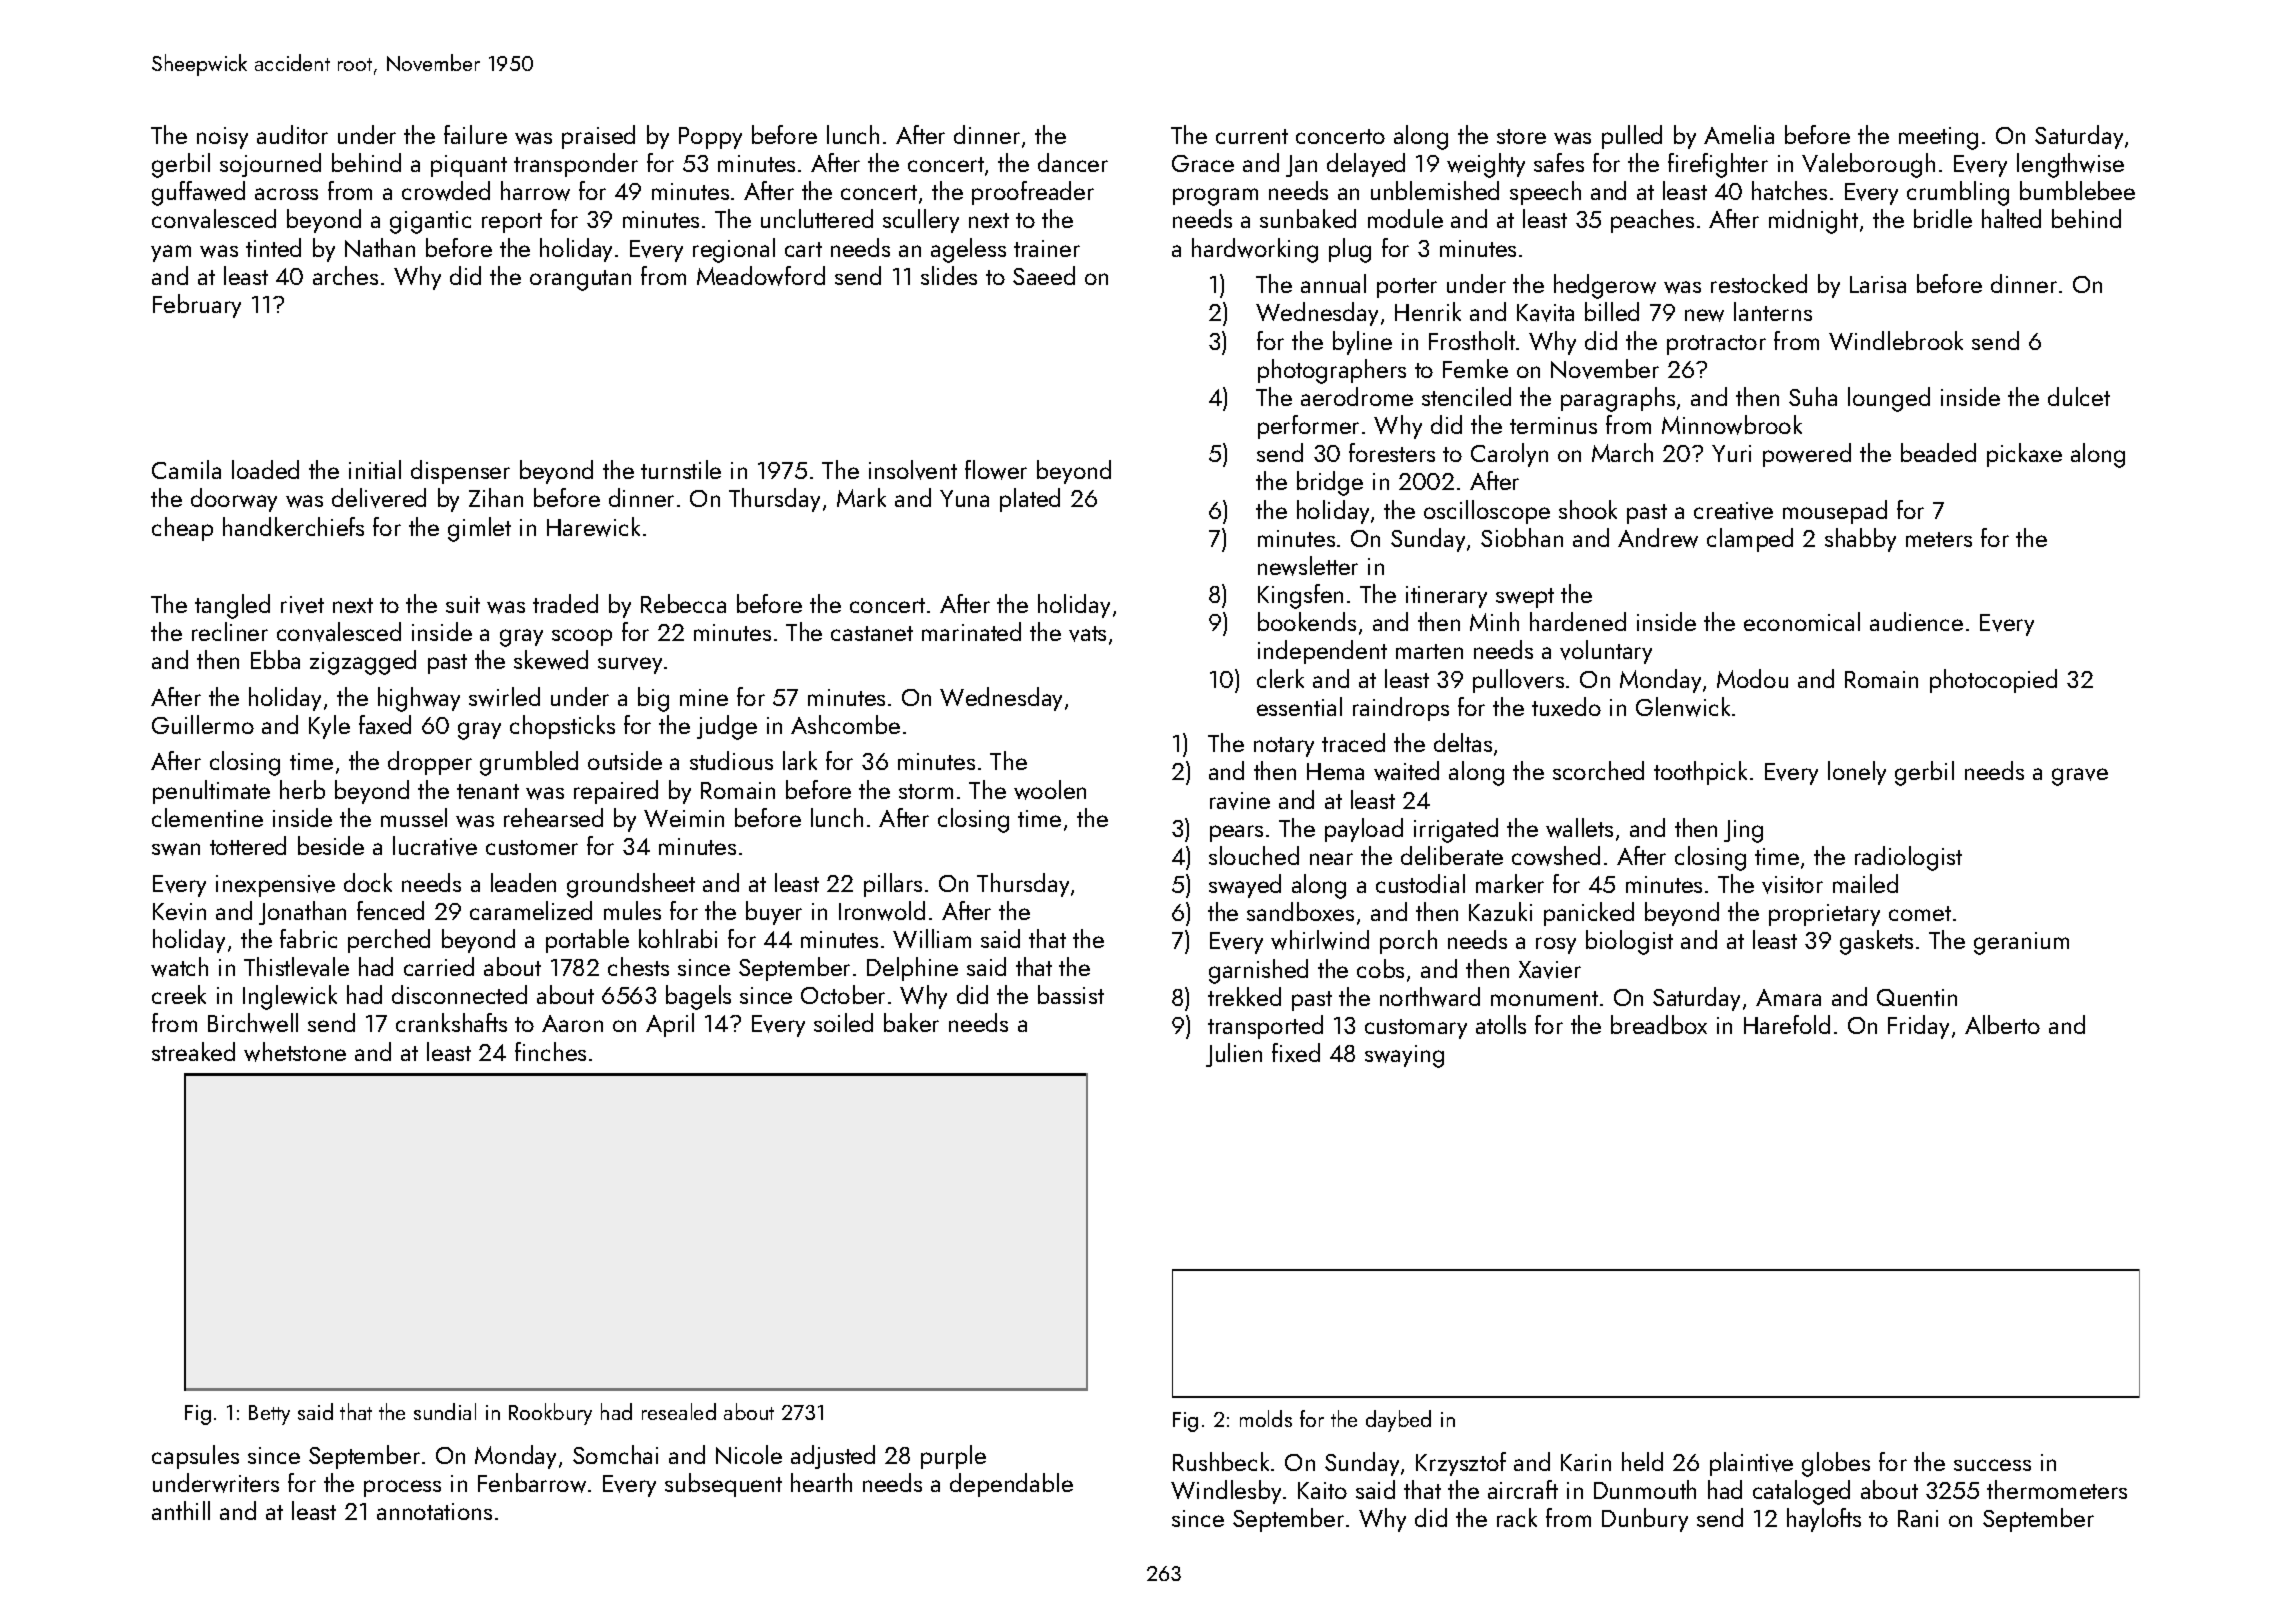 The width and height of the screenshot is (2292, 1620). I want to click on shook, so click(1588, 509).
